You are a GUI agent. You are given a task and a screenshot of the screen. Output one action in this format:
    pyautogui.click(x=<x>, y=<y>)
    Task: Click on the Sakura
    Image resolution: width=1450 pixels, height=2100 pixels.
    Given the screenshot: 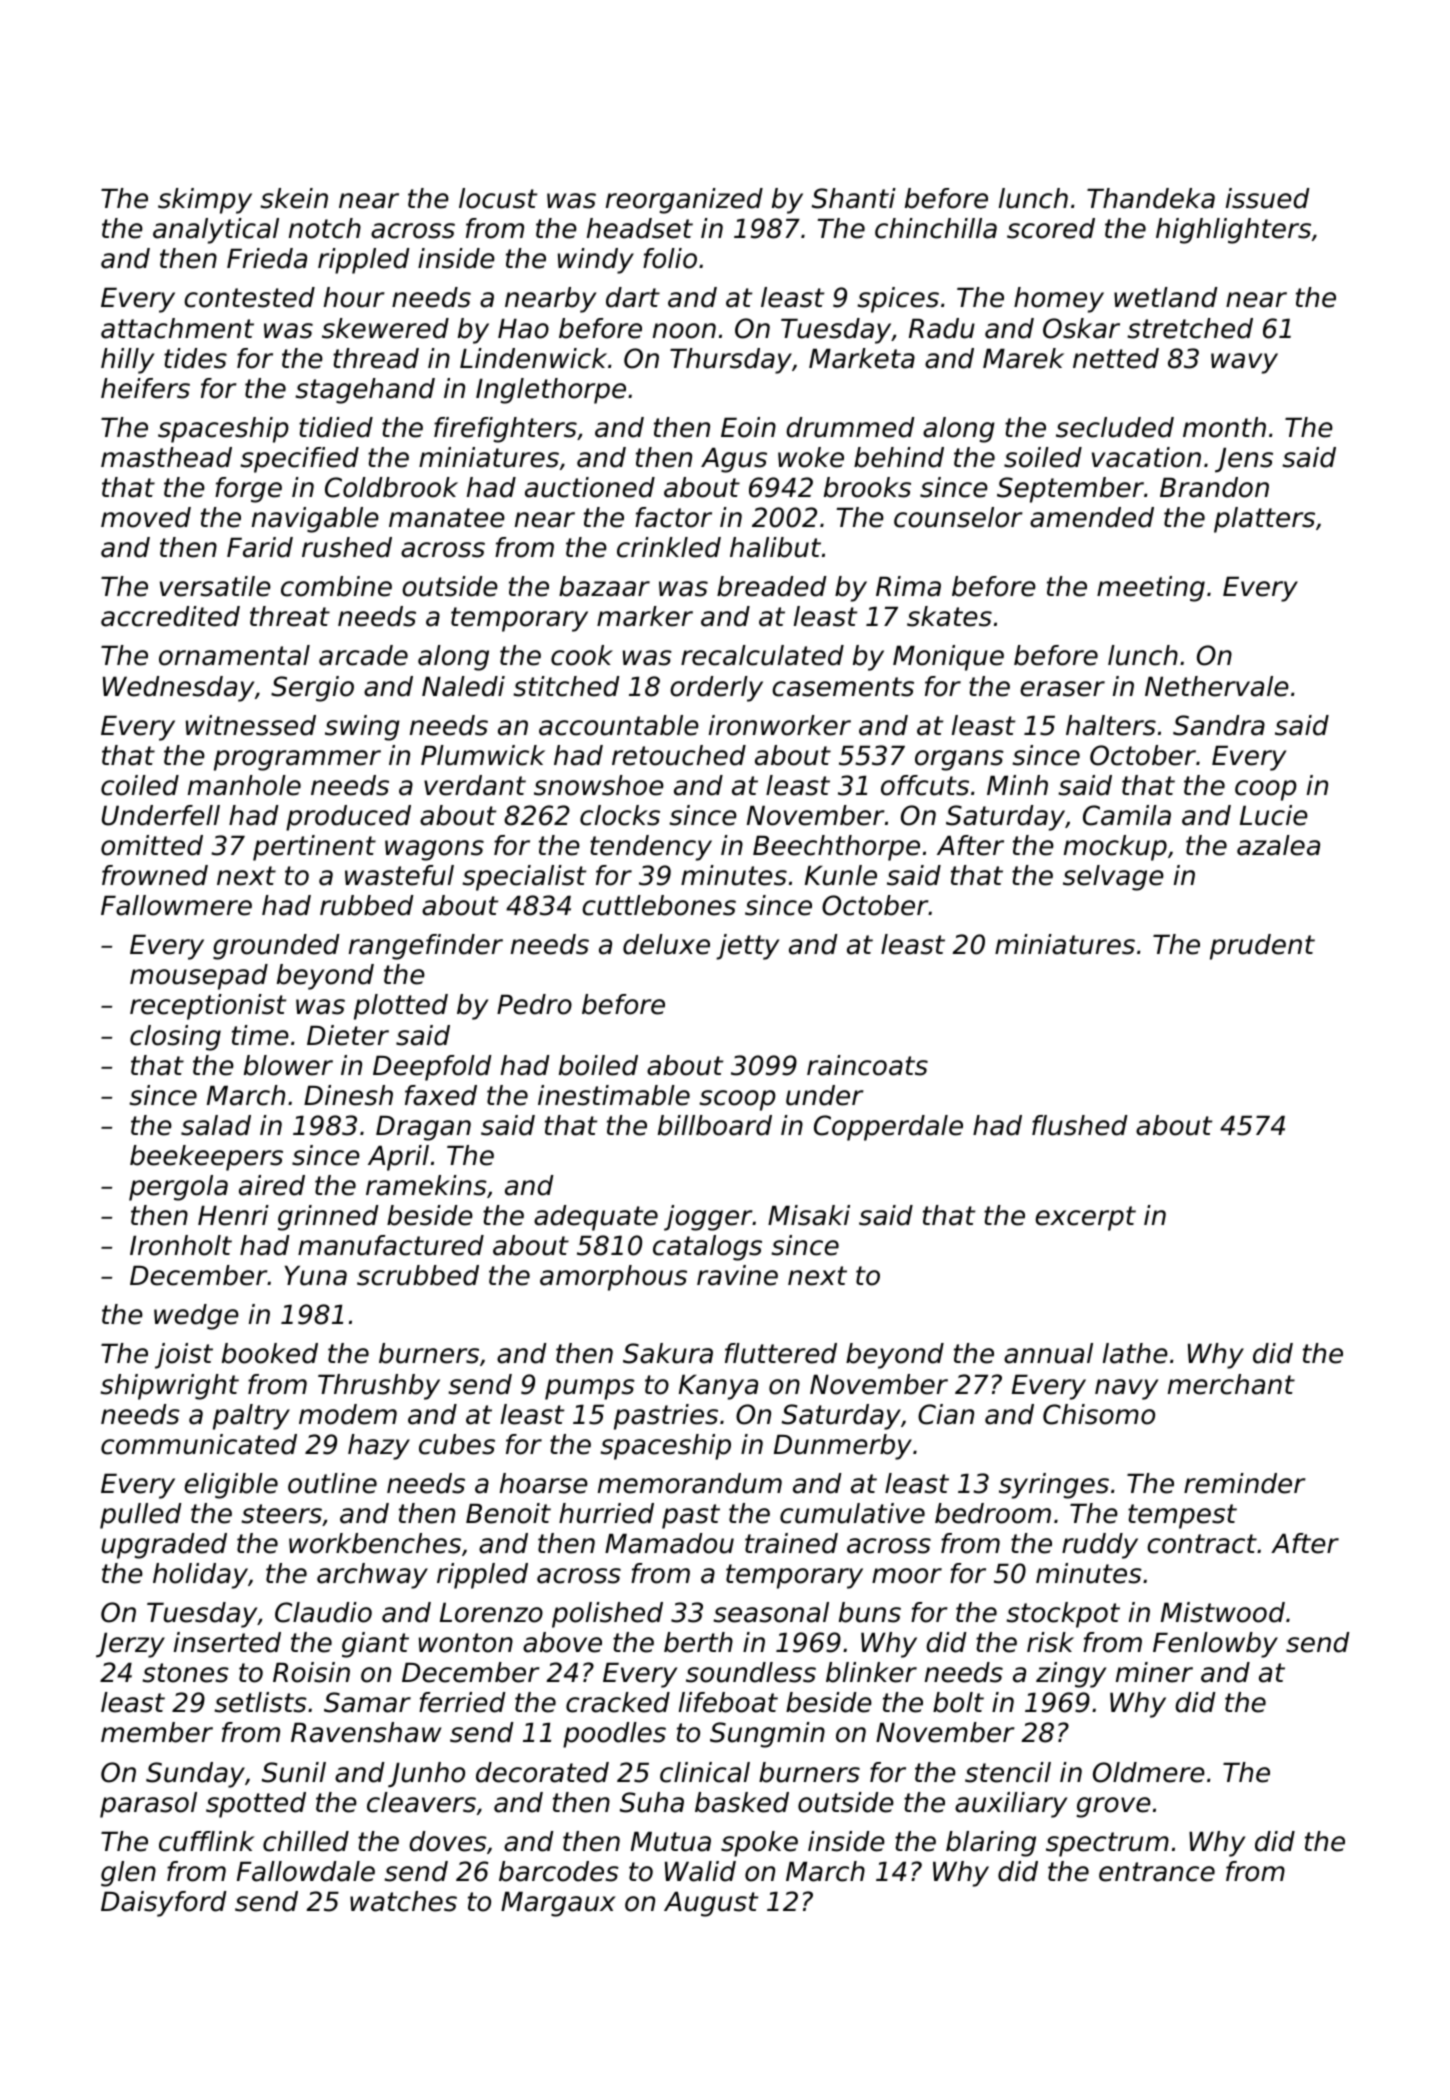 What is the action you would take?
    pyautogui.click(x=668, y=1353)
